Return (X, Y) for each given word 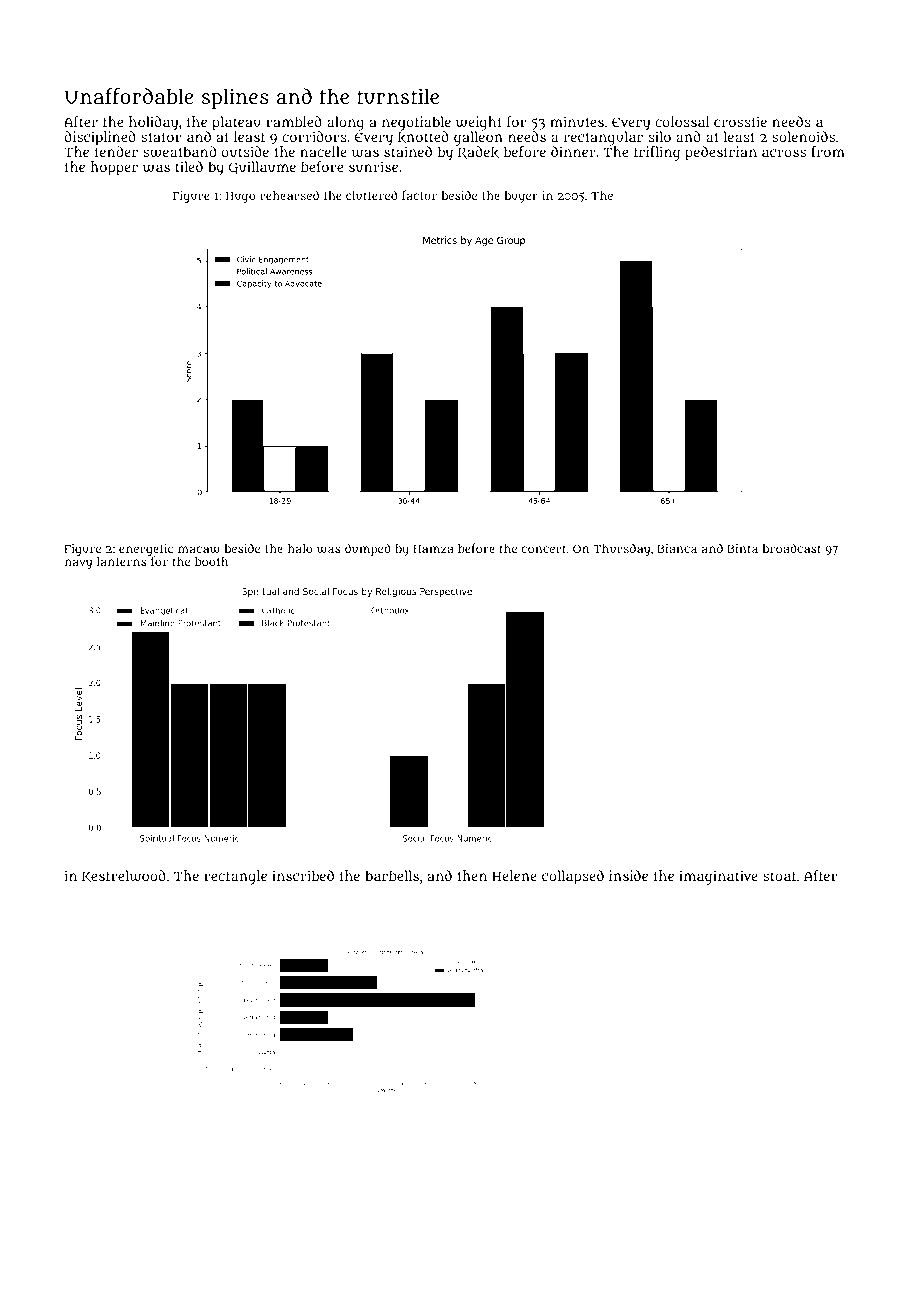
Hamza (433, 549)
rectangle (235, 877)
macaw (199, 549)
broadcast (792, 548)
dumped (368, 549)
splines (235, 98)
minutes (577, 121)
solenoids (803, 136)
